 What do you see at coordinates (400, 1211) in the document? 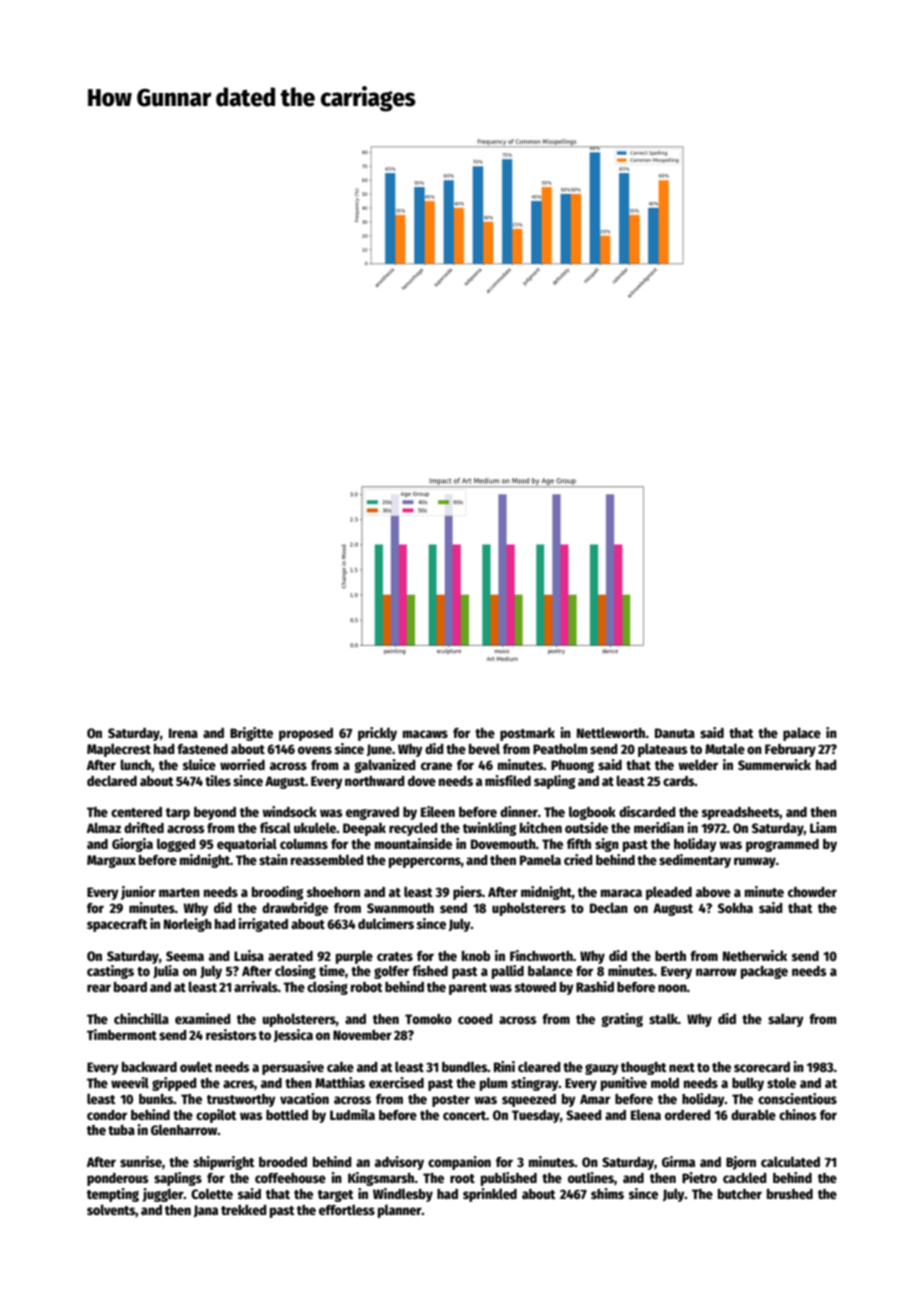
I see `planner` at bounding box center [400, 1211].
